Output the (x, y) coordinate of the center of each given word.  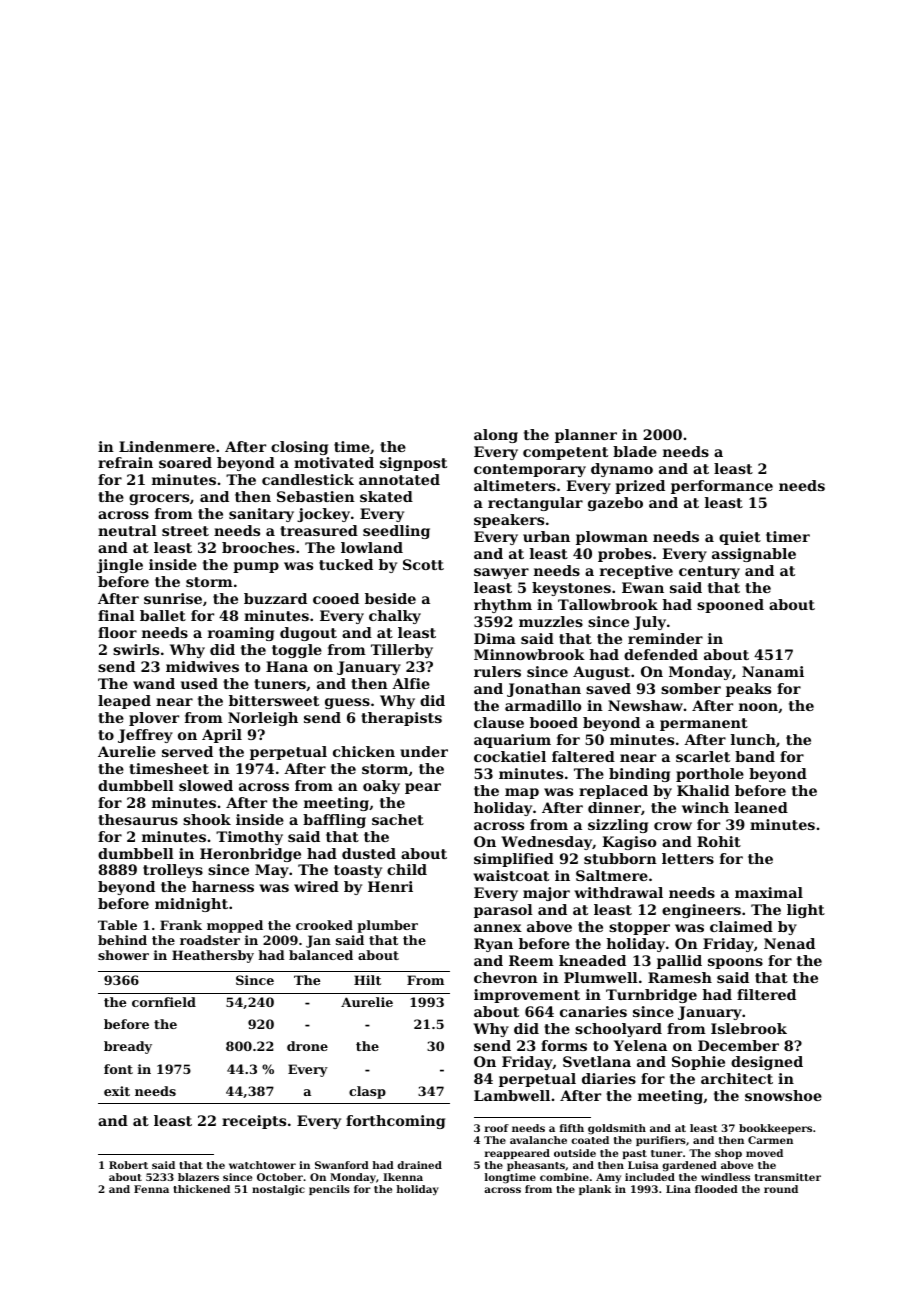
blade (635, 451)
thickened (201, 1189)
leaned (761, 807)
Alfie (411, 683)
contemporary (530, 470)
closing (299, 448)
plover (154, 719)
